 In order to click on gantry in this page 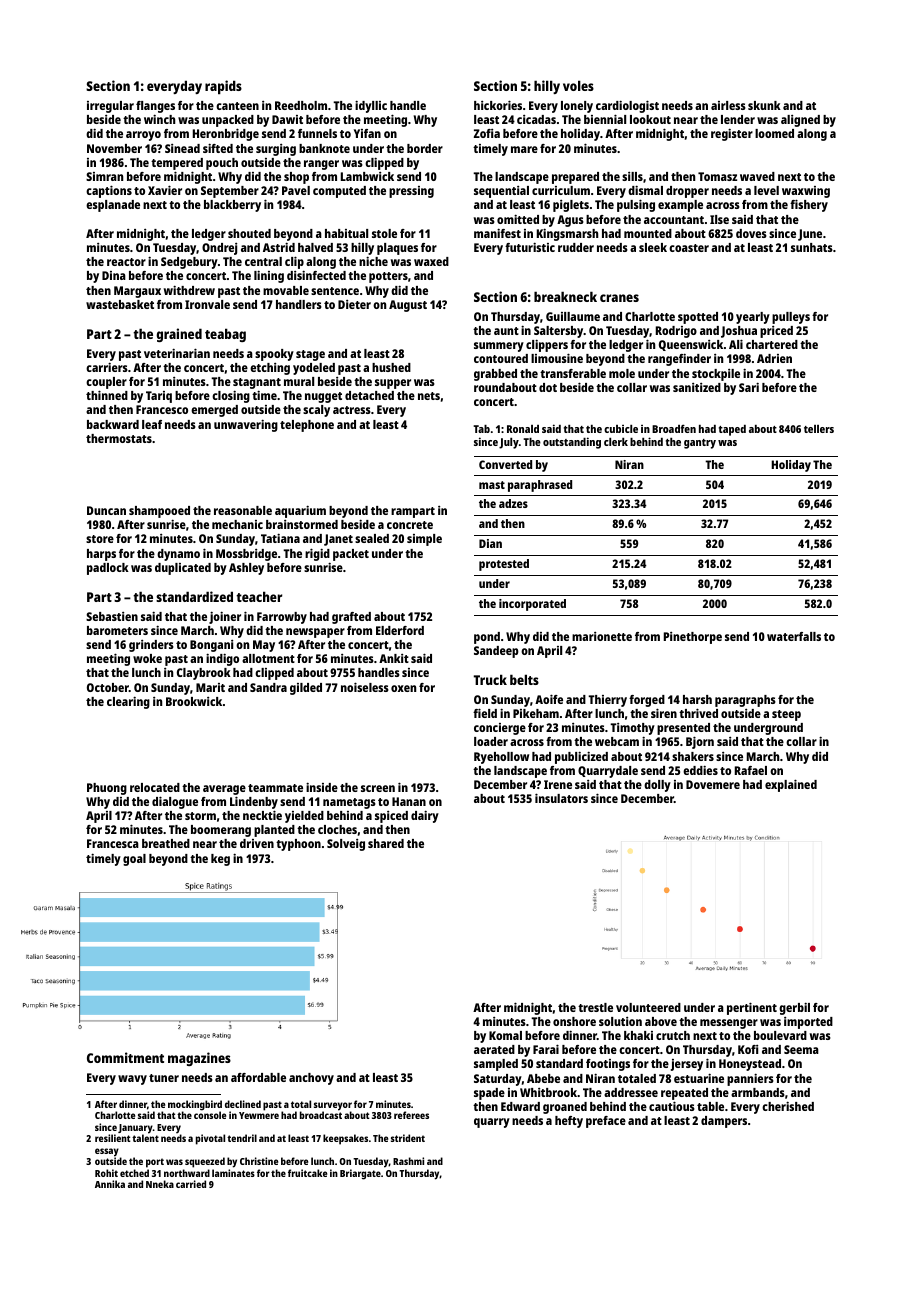, I will do `click(700, 444)`.
